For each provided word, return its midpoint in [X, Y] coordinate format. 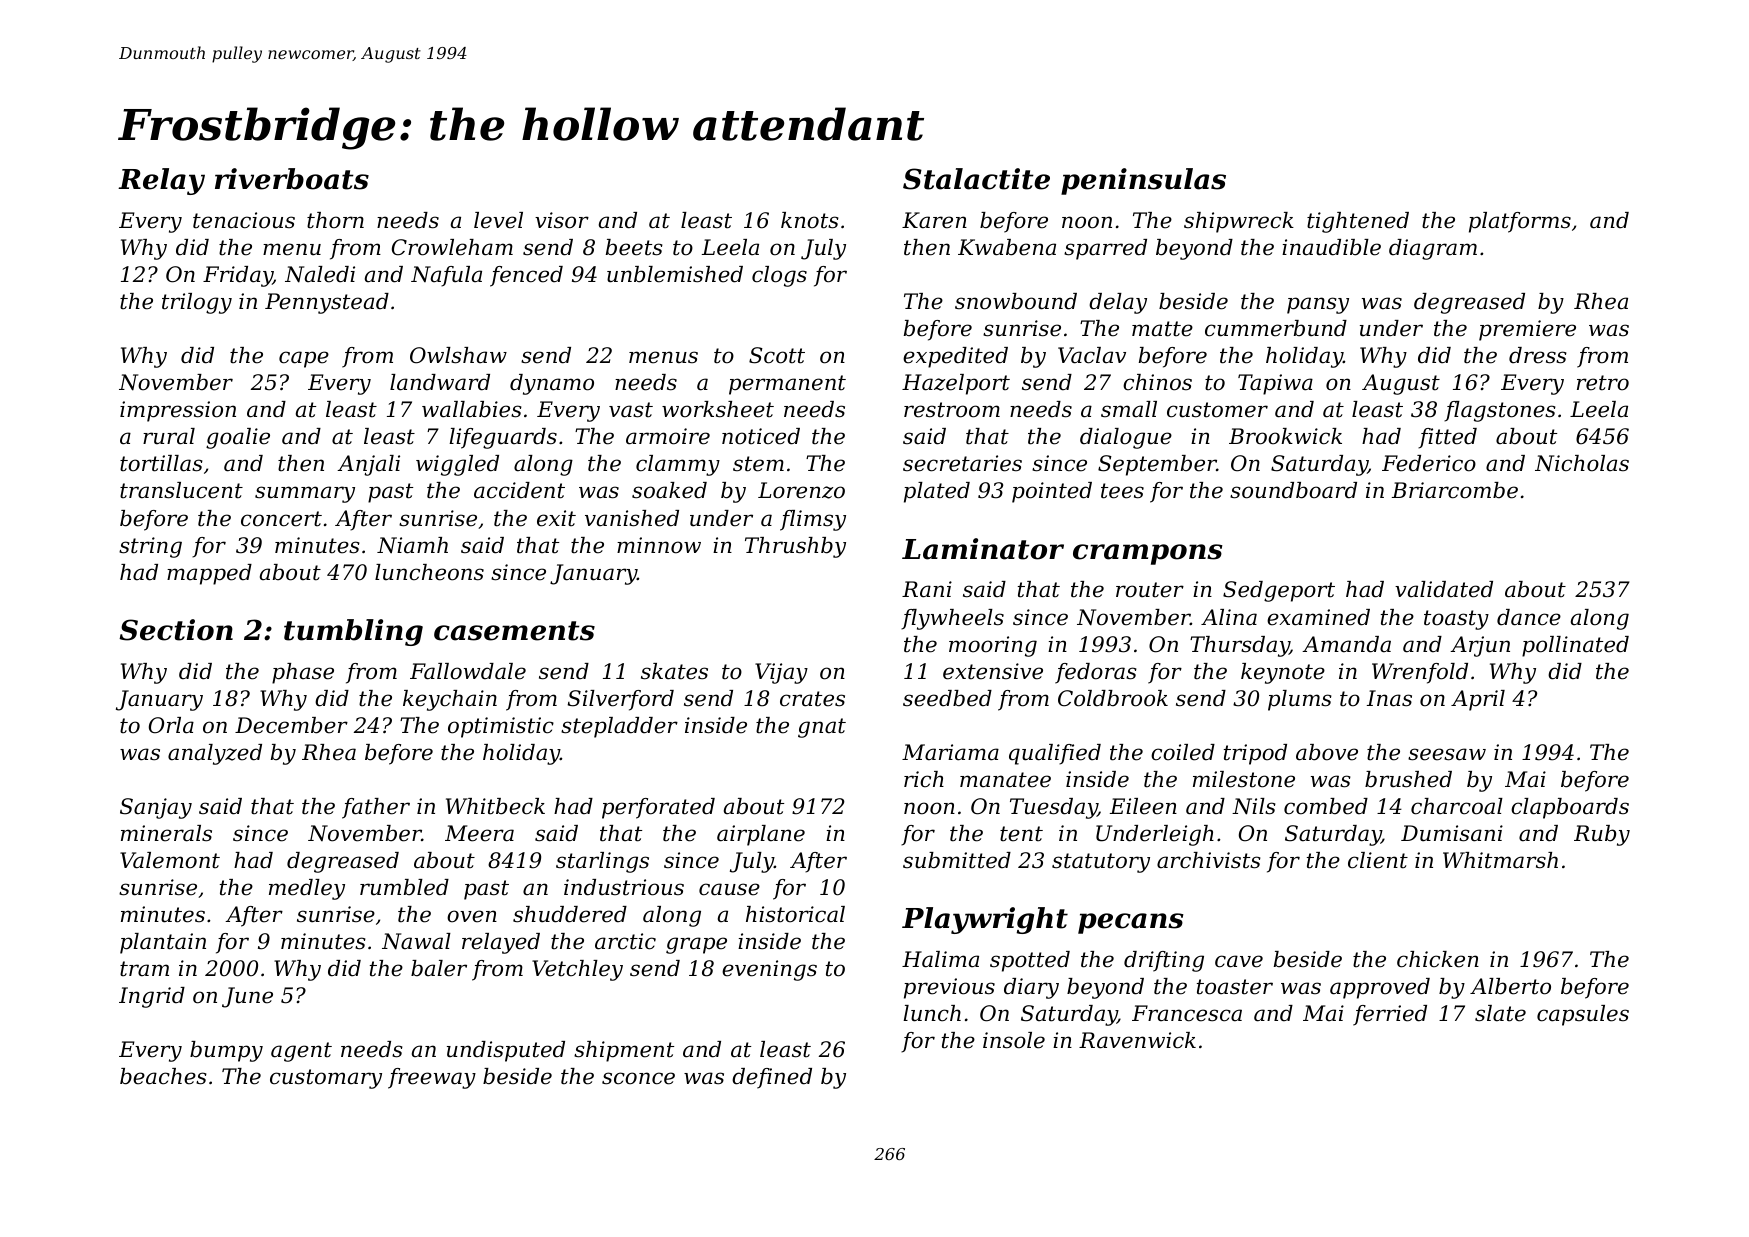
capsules [1583, 1015]
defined [772, 1078]
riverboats [292, 179]
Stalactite [976, 179]
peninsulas [1143, 181]
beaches [163, 1076]
